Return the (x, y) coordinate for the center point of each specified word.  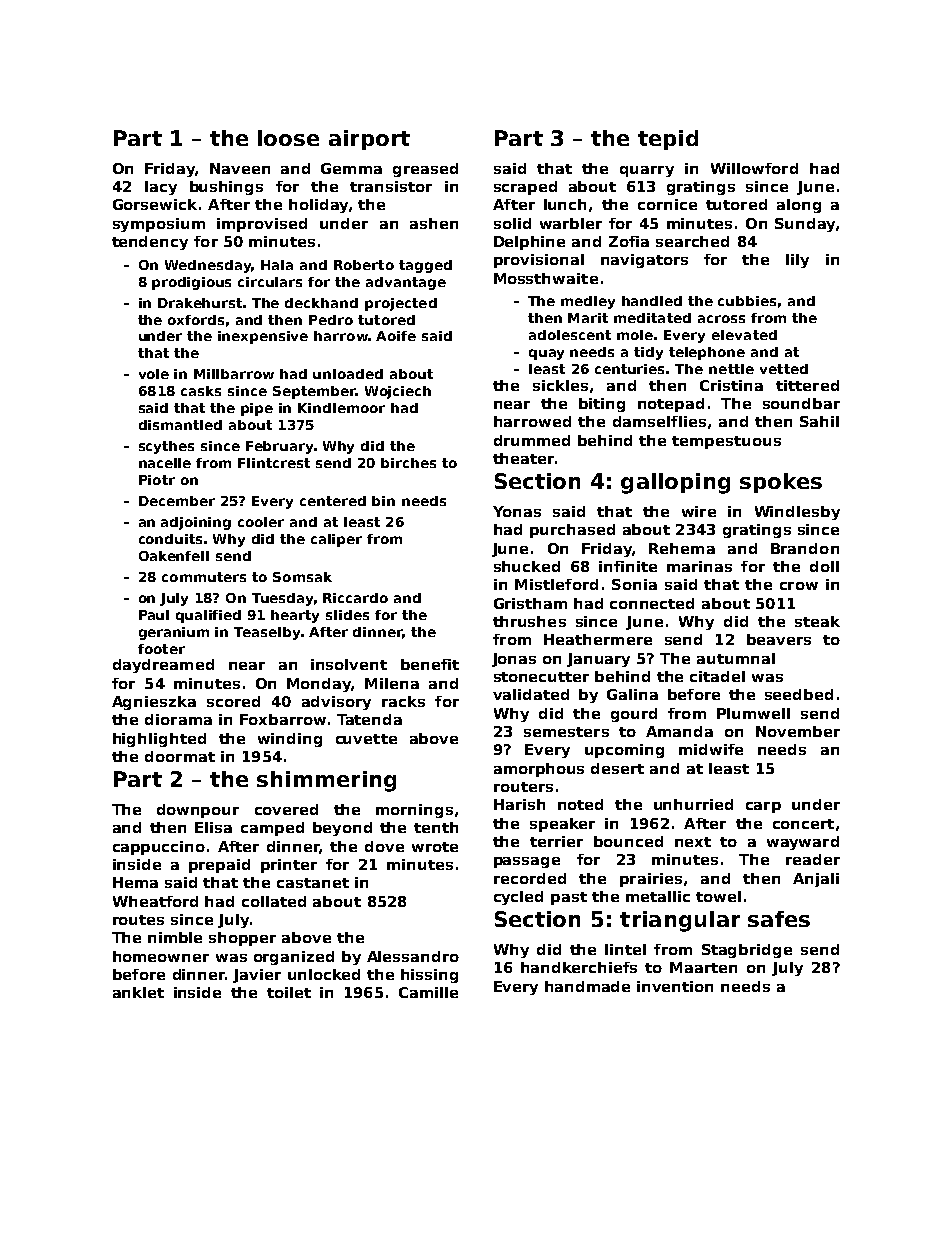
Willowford (754, 168)
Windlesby (797, 513)
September (314, 392)
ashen (434, 223)
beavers (779, 639)
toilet (289, 992)
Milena (392, 683)
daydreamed (163, 666)
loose (288, 138)
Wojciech (398, 392)
